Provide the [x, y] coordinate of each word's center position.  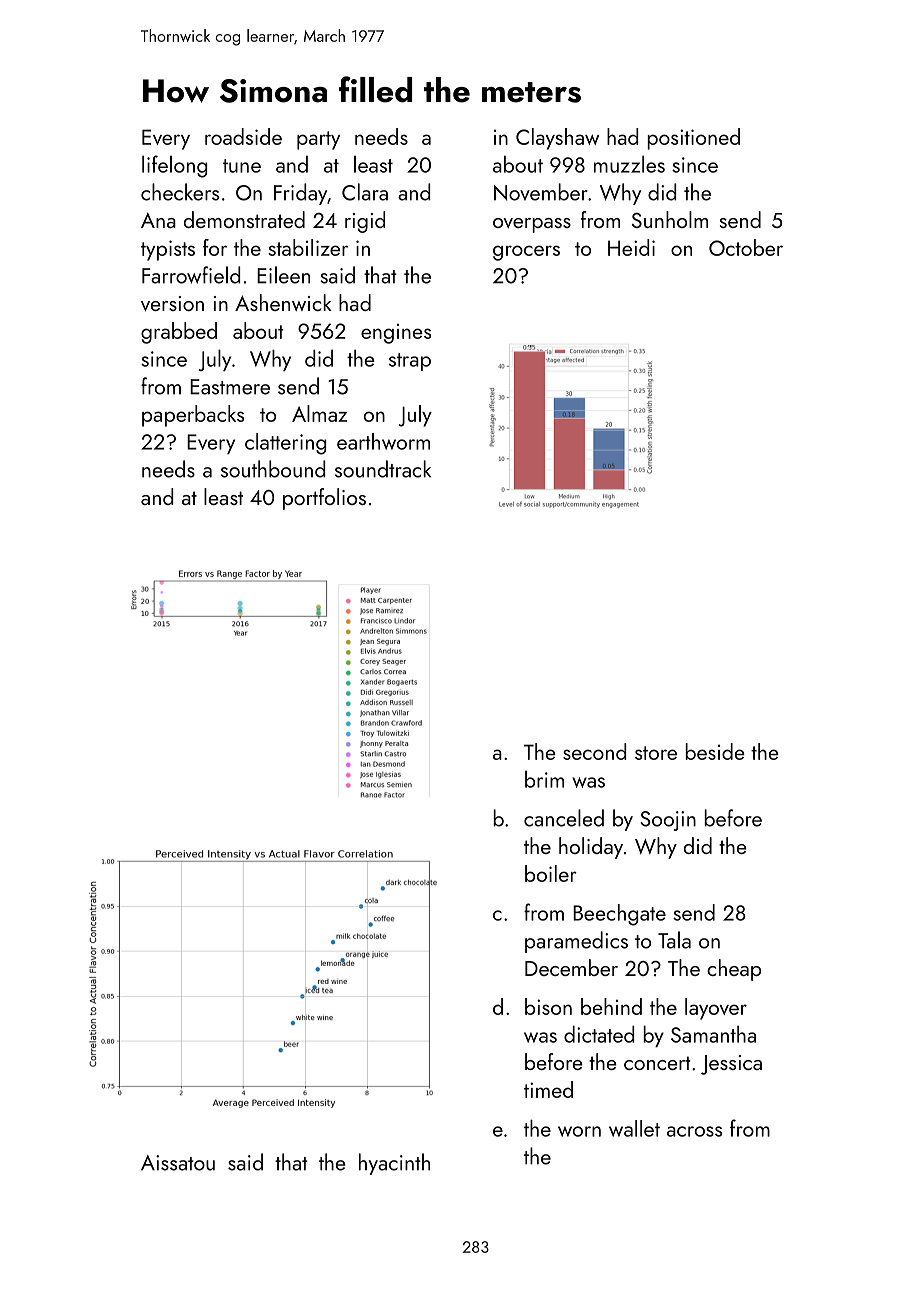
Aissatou [178, 1163]
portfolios [324, 499]
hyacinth [394, 1164]
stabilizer [308, 247]
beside [715, 751]
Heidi [631, 247]
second [594, 751]
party [318, 140]
